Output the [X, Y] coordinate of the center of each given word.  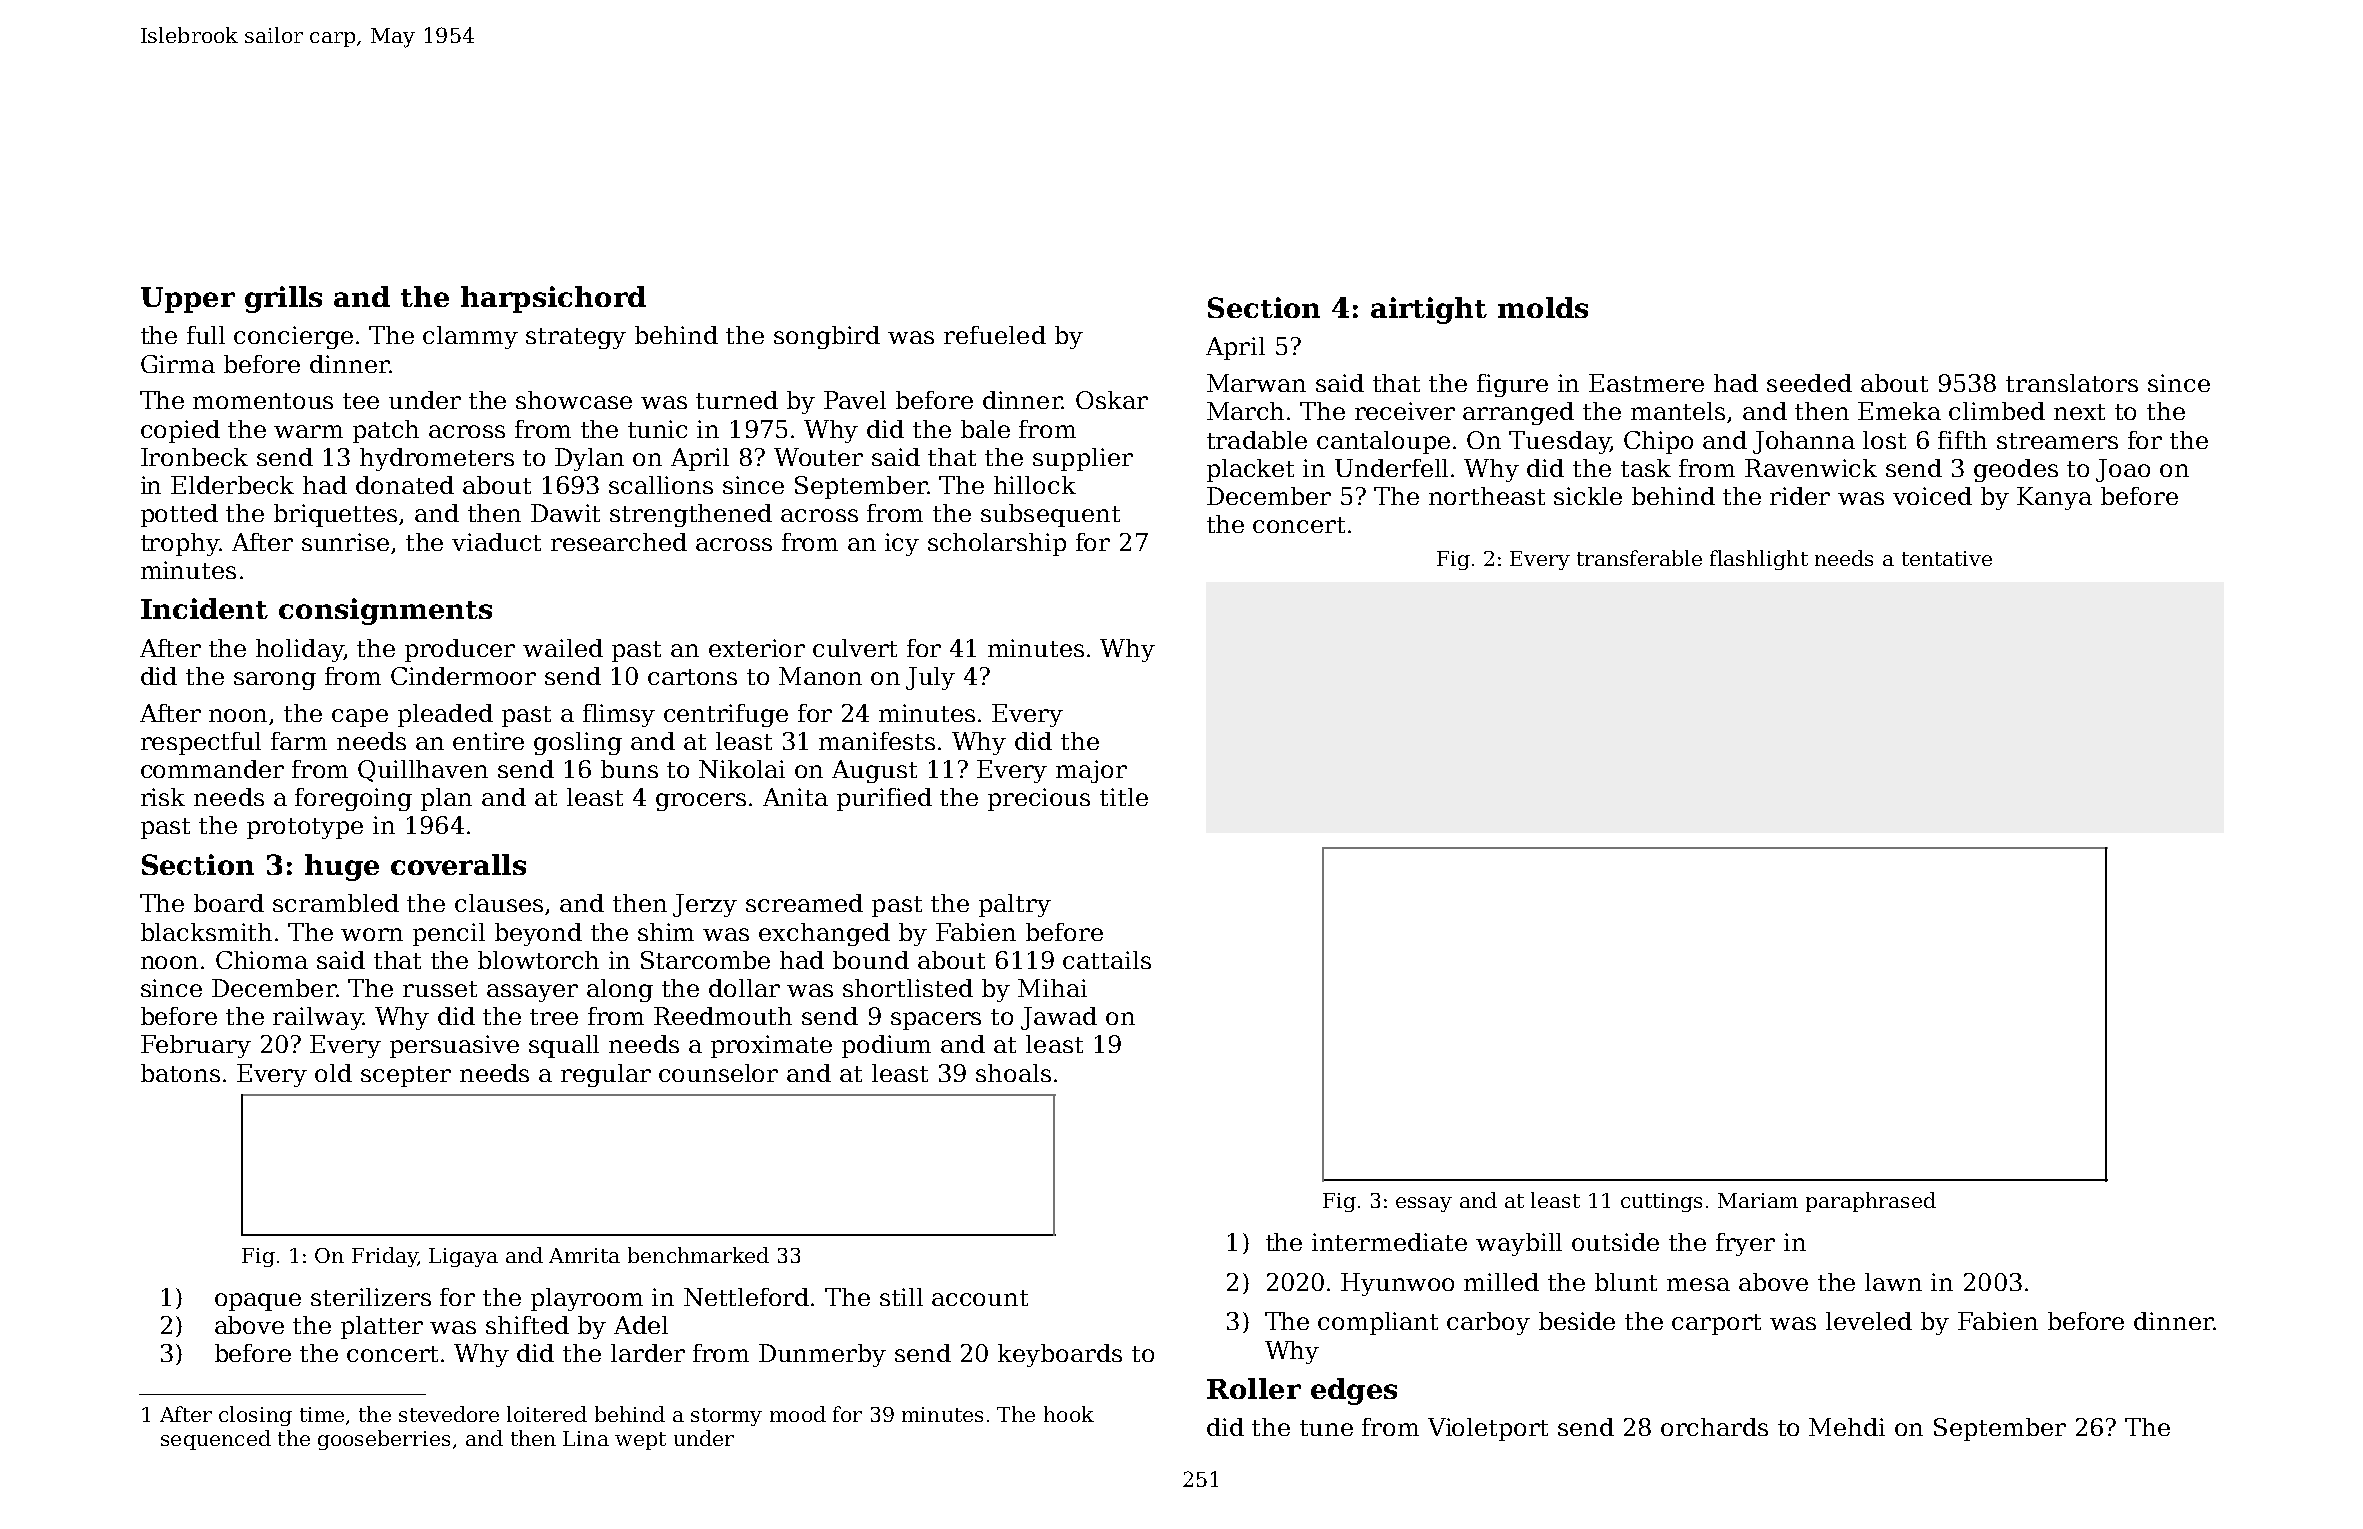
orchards [1714, 1427]
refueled [995, 335]
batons [180, 1073]
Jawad [1059, 1018]
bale [985, 429]
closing [255, 1416]
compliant [1378, 1323]
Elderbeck [232, 485]
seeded [1809, 383]
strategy [576, 338]
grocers [701, 802]
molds [1543, 307]
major [1091, 771]
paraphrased [1871, 1202]
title [1124, 797]
